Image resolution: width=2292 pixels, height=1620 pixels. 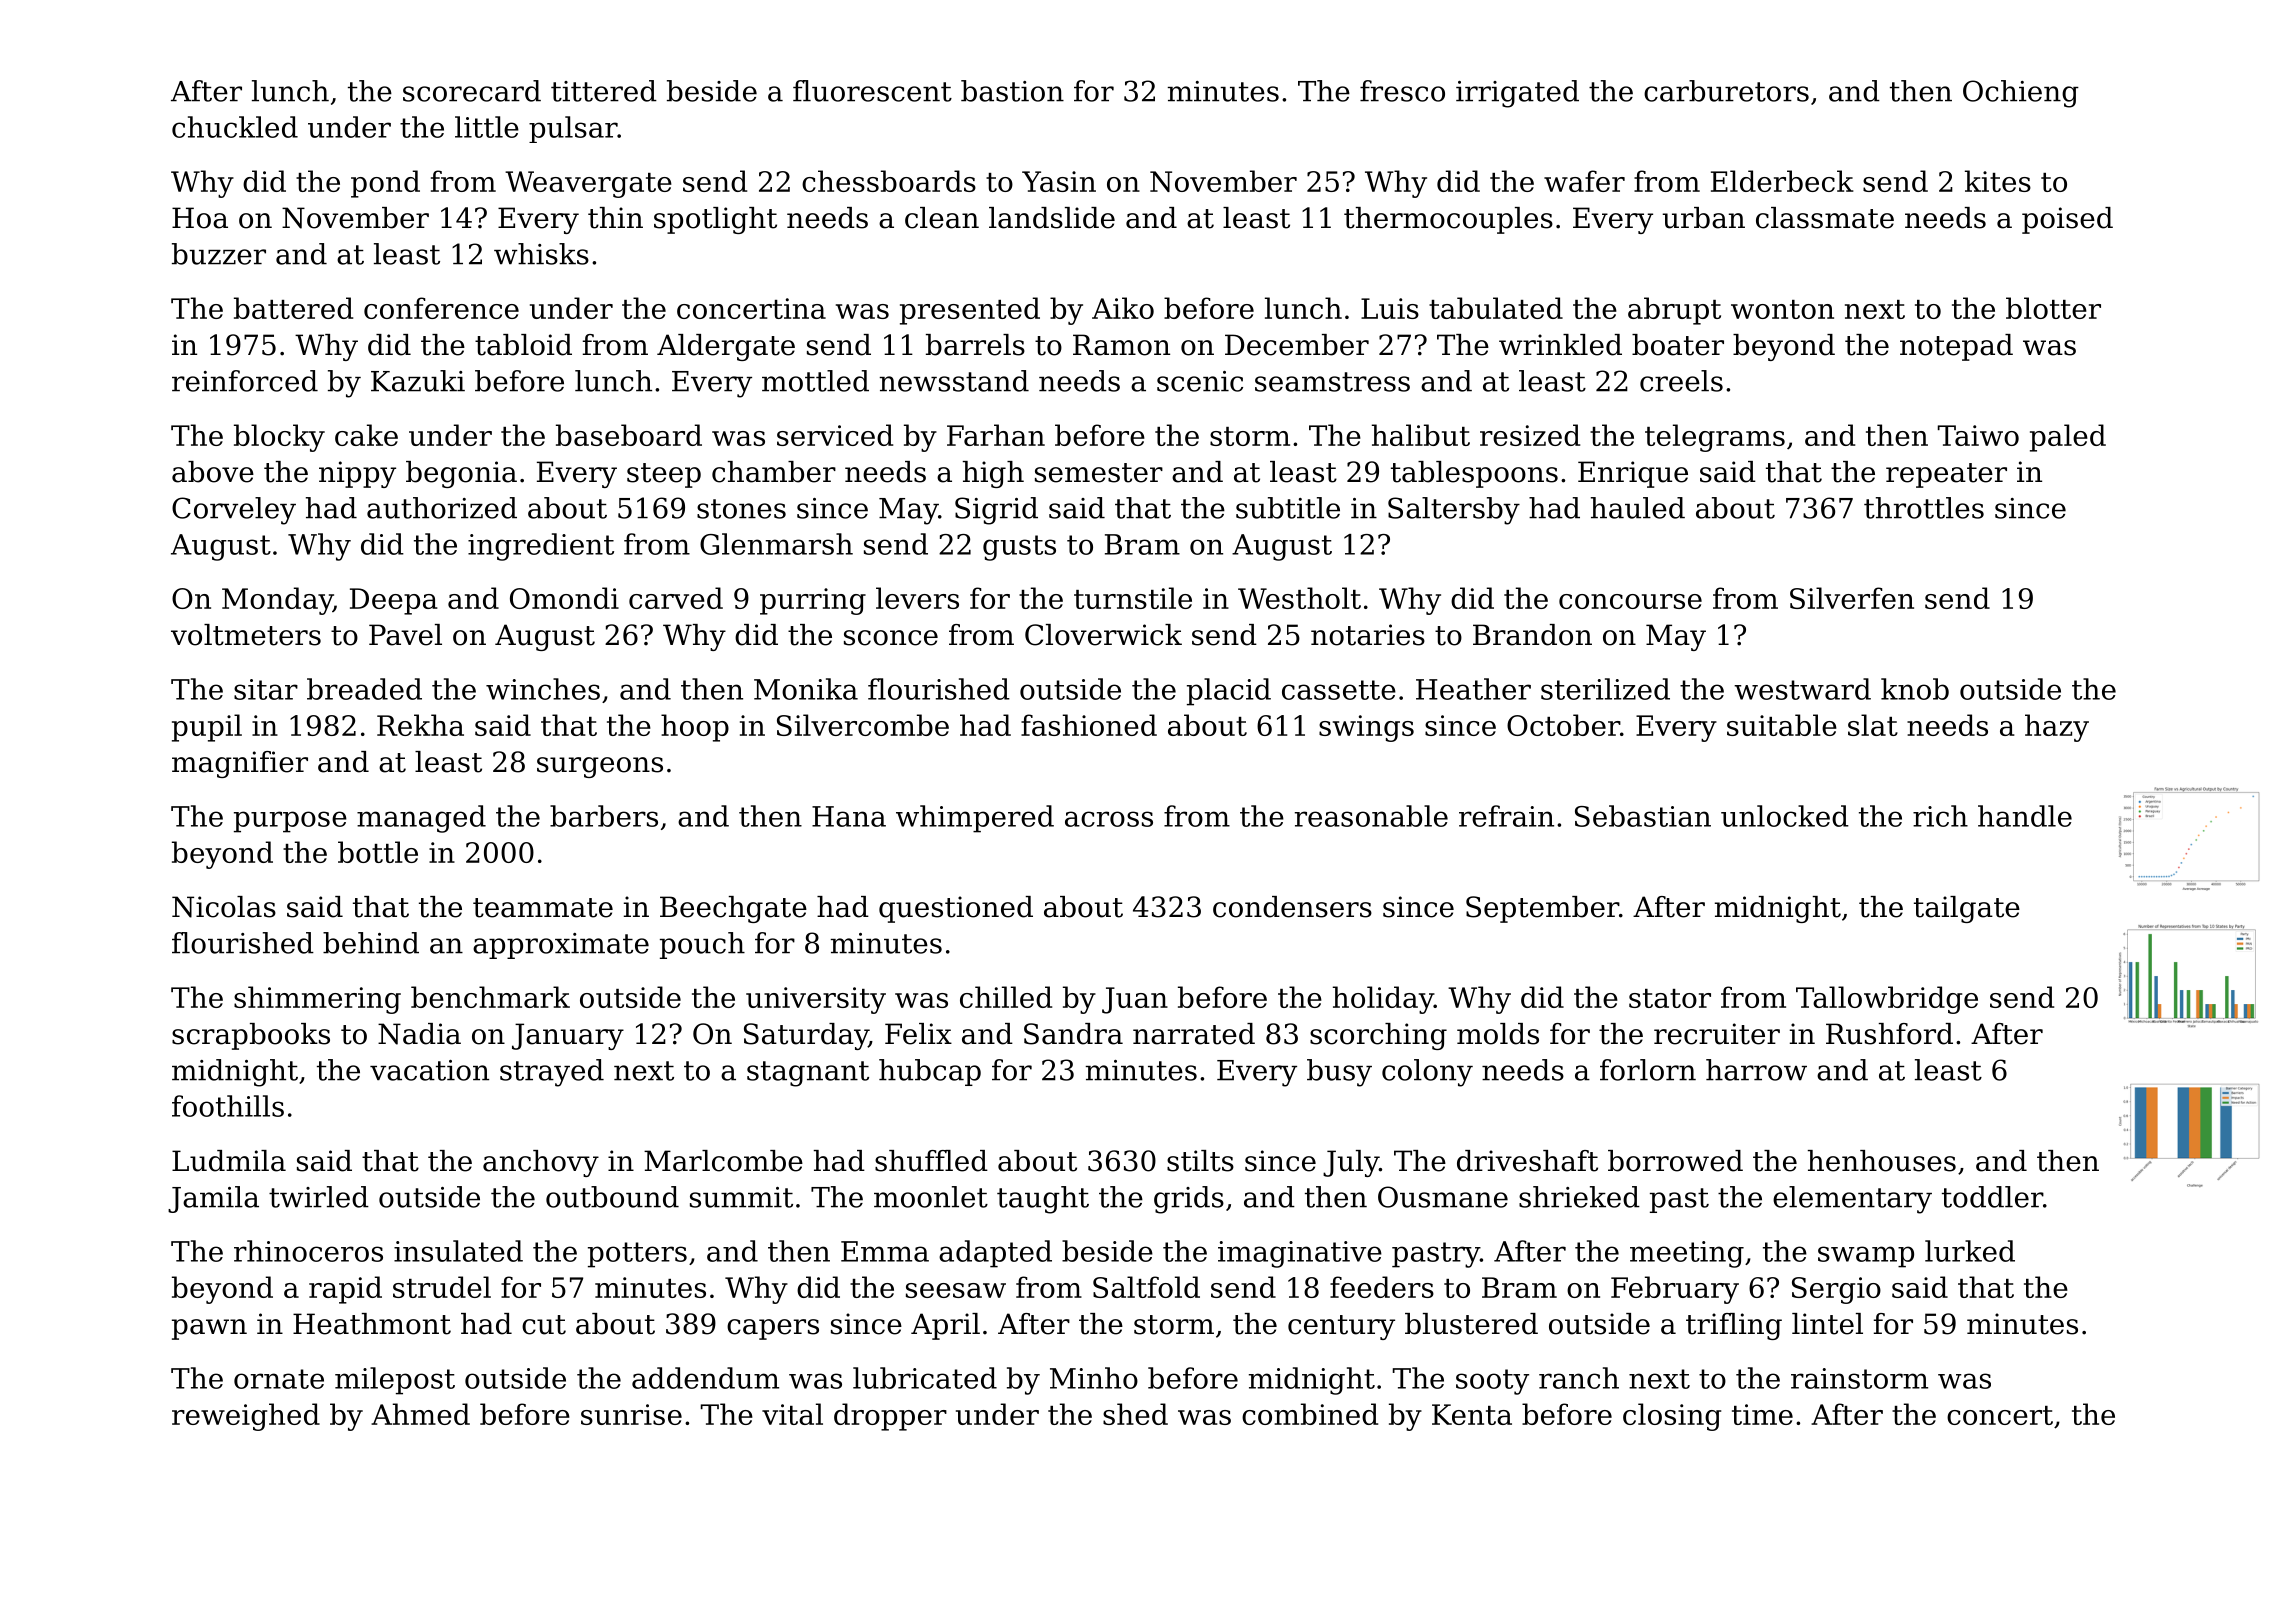 I want to click on potters, so click(x=637, y=1255).
